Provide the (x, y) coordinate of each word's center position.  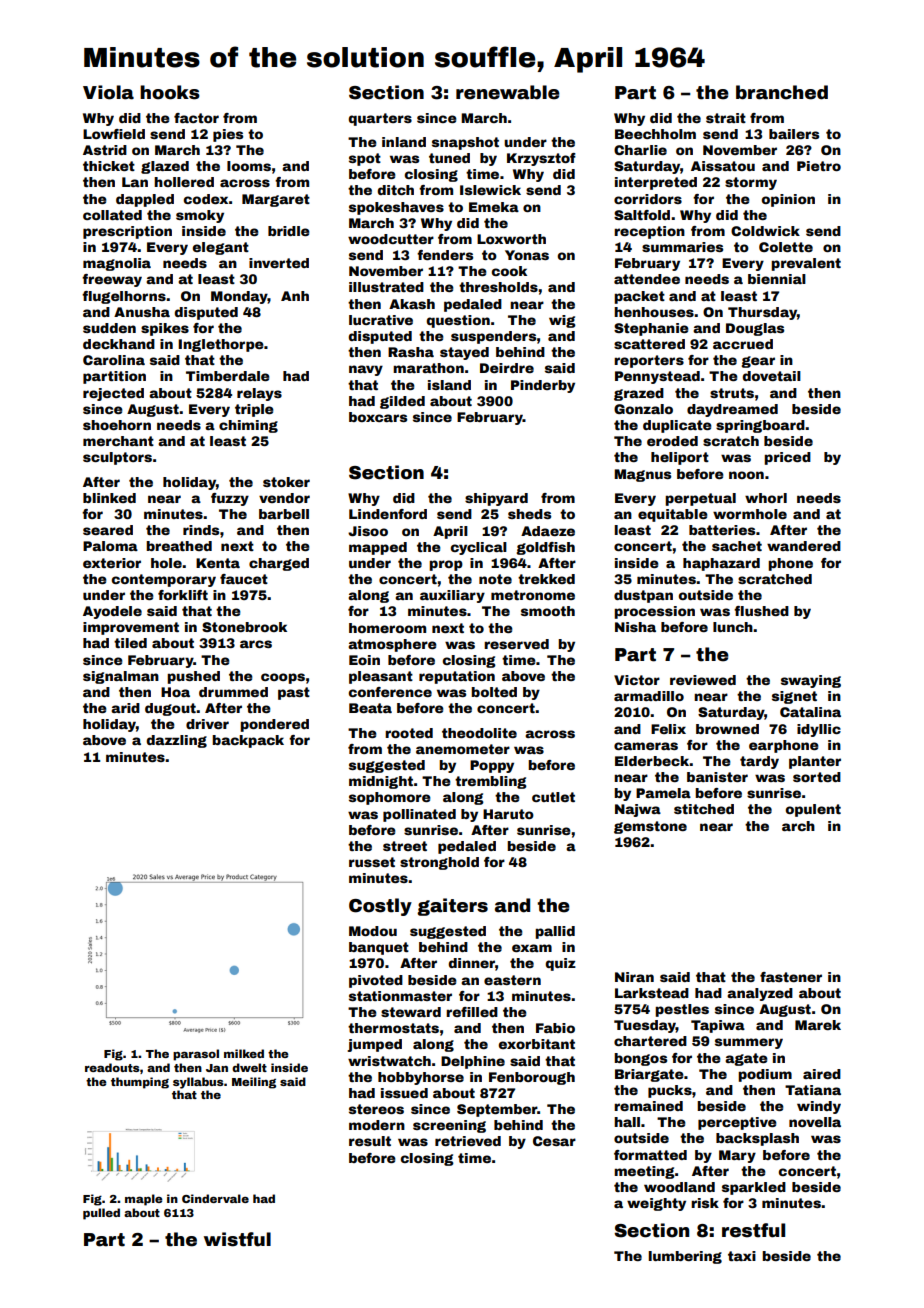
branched (782, 92)
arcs (256, 644)
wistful (237, 1239)
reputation (457, 677)
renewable (508, 92)
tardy (759, 762)
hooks (170, 92)
